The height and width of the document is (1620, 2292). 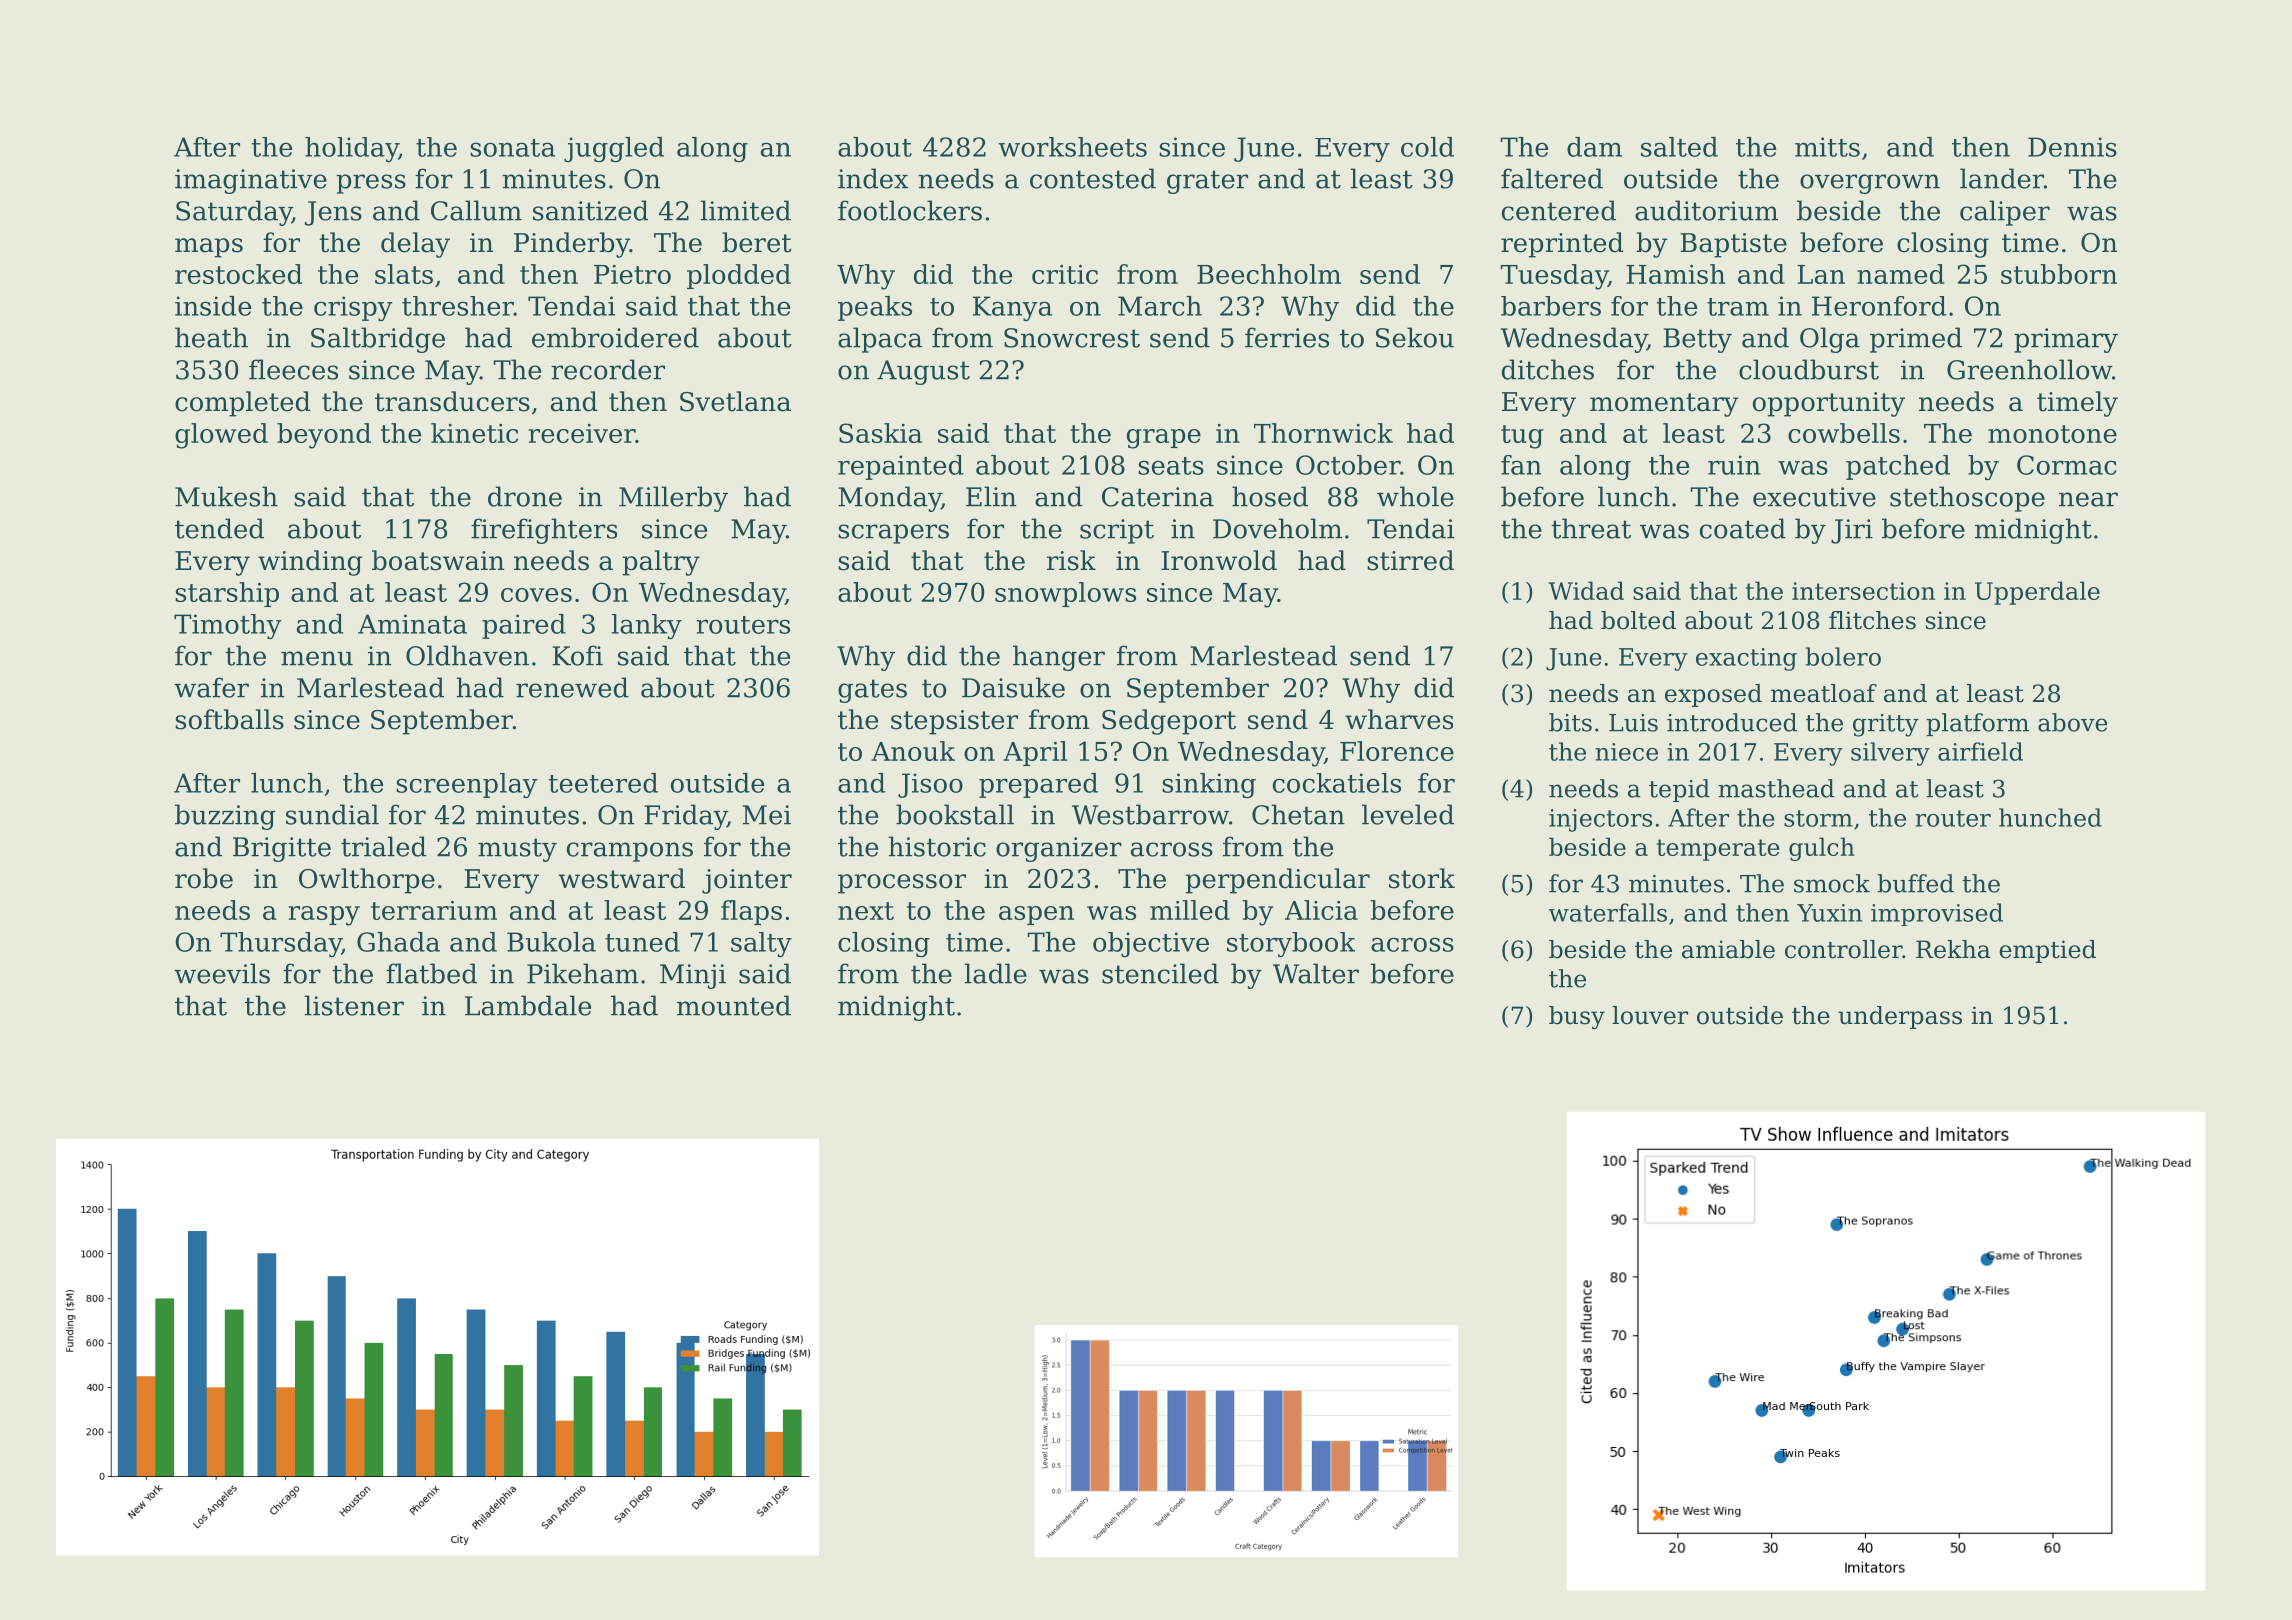 What do you see at coordinates (2088, 499) in the document?
I see `near` at bounding box center [2088, 499].
